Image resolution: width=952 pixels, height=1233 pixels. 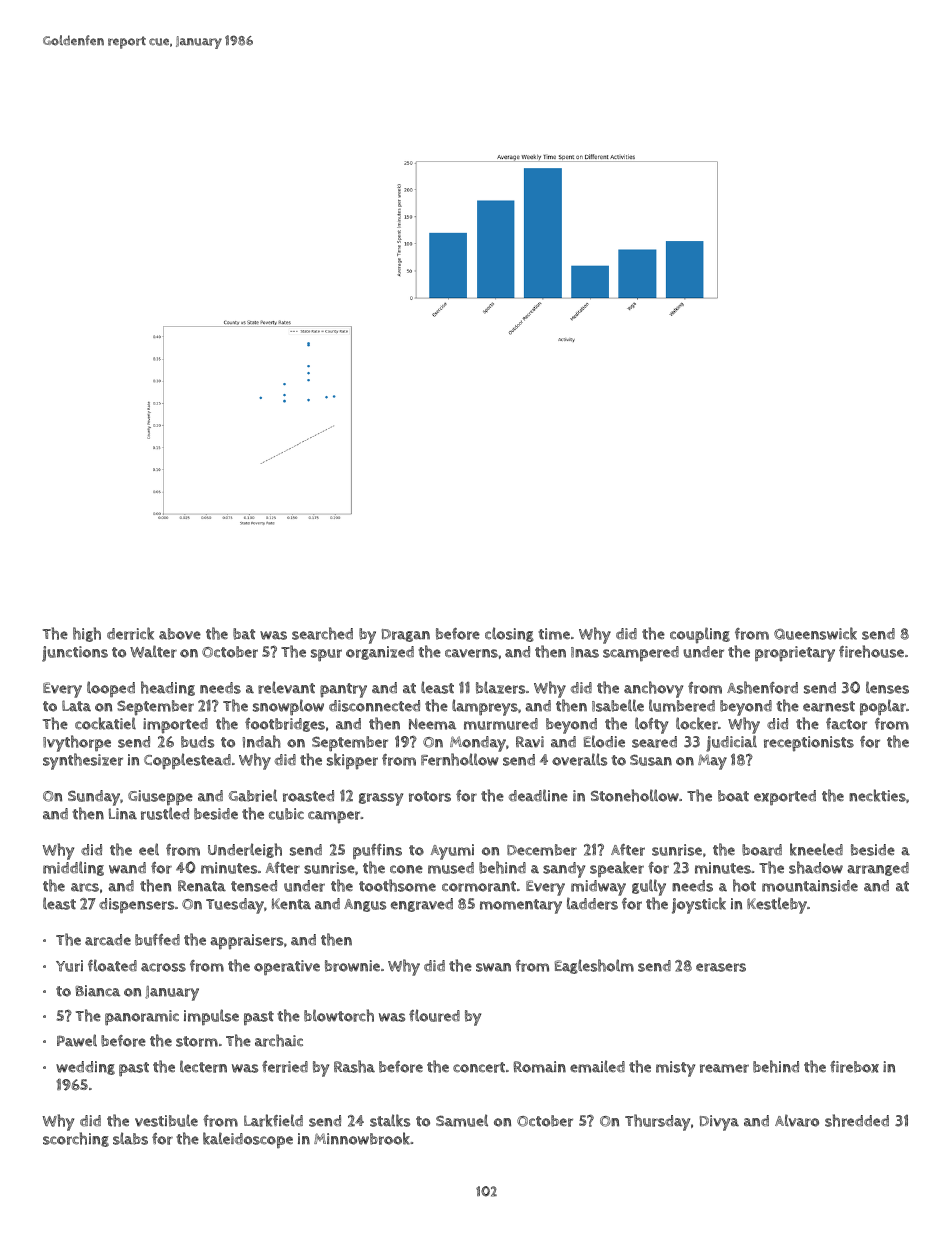 What do you see at coordinates (273, 1120) in the image?
I see `Larkfield` at bounding box center [273, 1120].
